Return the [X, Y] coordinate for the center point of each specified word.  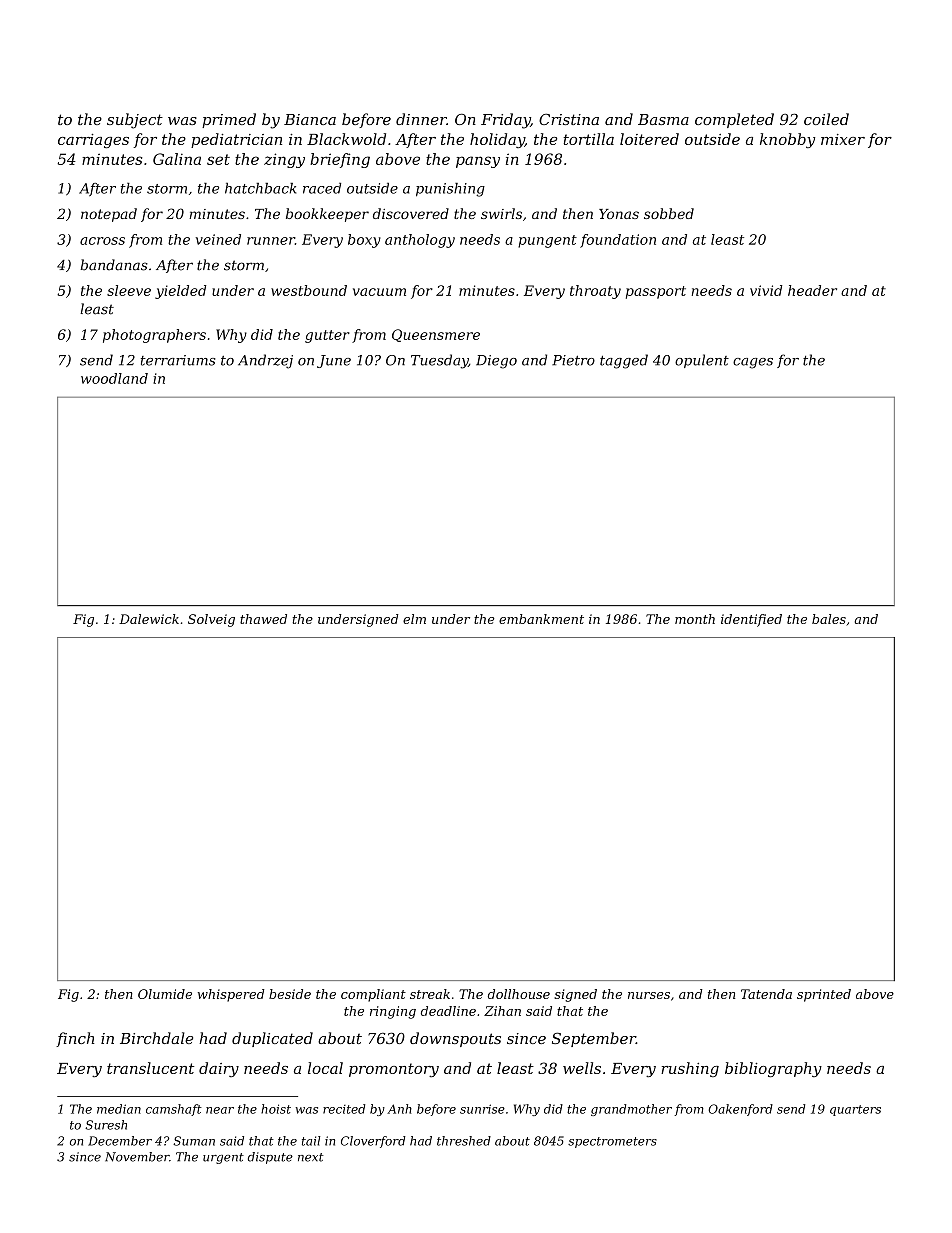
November [137, 1157]
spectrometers [612, 1142]
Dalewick [149, 619]
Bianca [310, 119]
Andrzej [265, 361]
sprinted [824, 995]
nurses [649, 995]
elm [414, 619]
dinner [421, 119]
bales [829, 619]
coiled [826, 119]
